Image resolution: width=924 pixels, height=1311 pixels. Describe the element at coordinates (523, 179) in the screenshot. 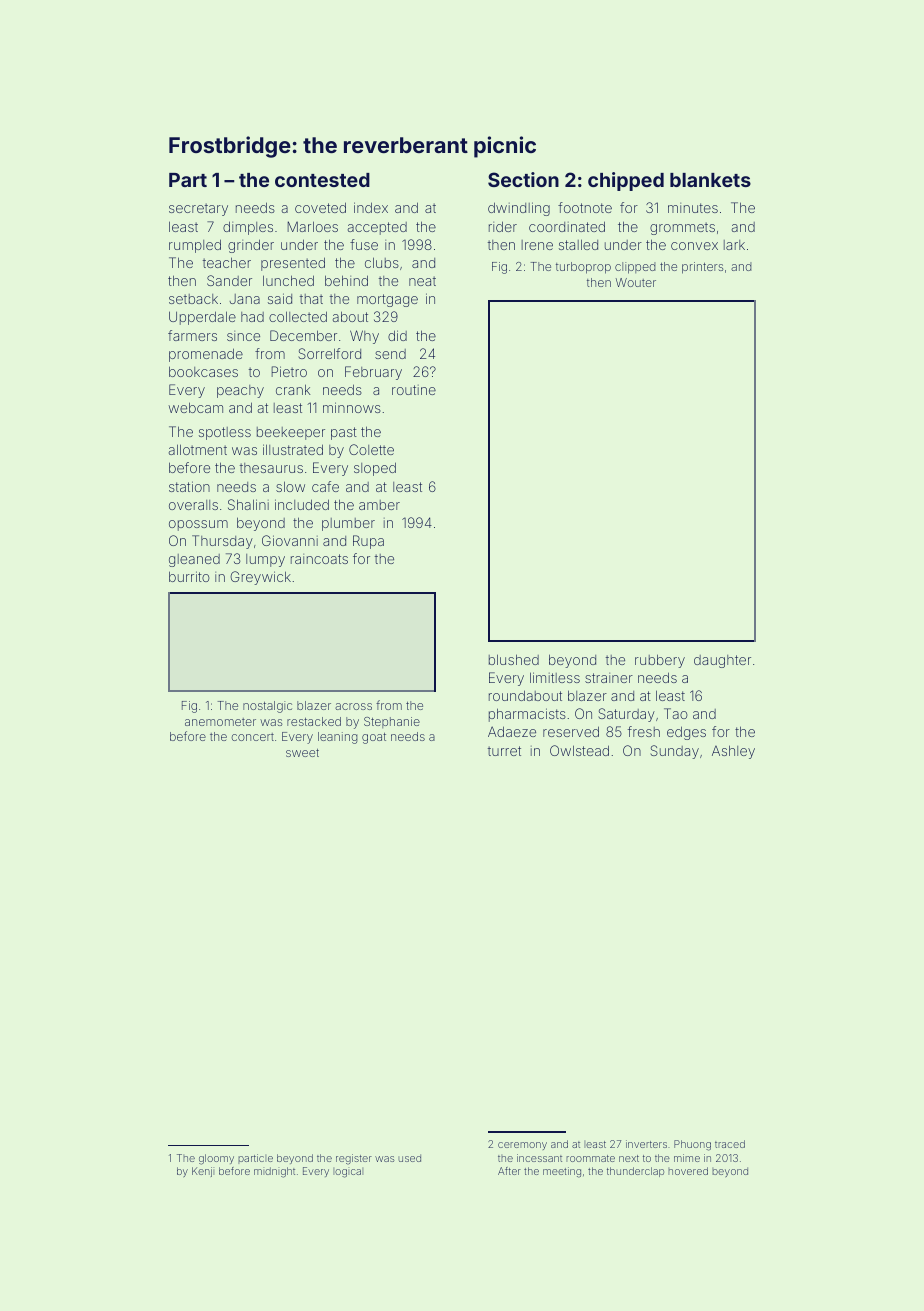

I see `Section` at that location.
